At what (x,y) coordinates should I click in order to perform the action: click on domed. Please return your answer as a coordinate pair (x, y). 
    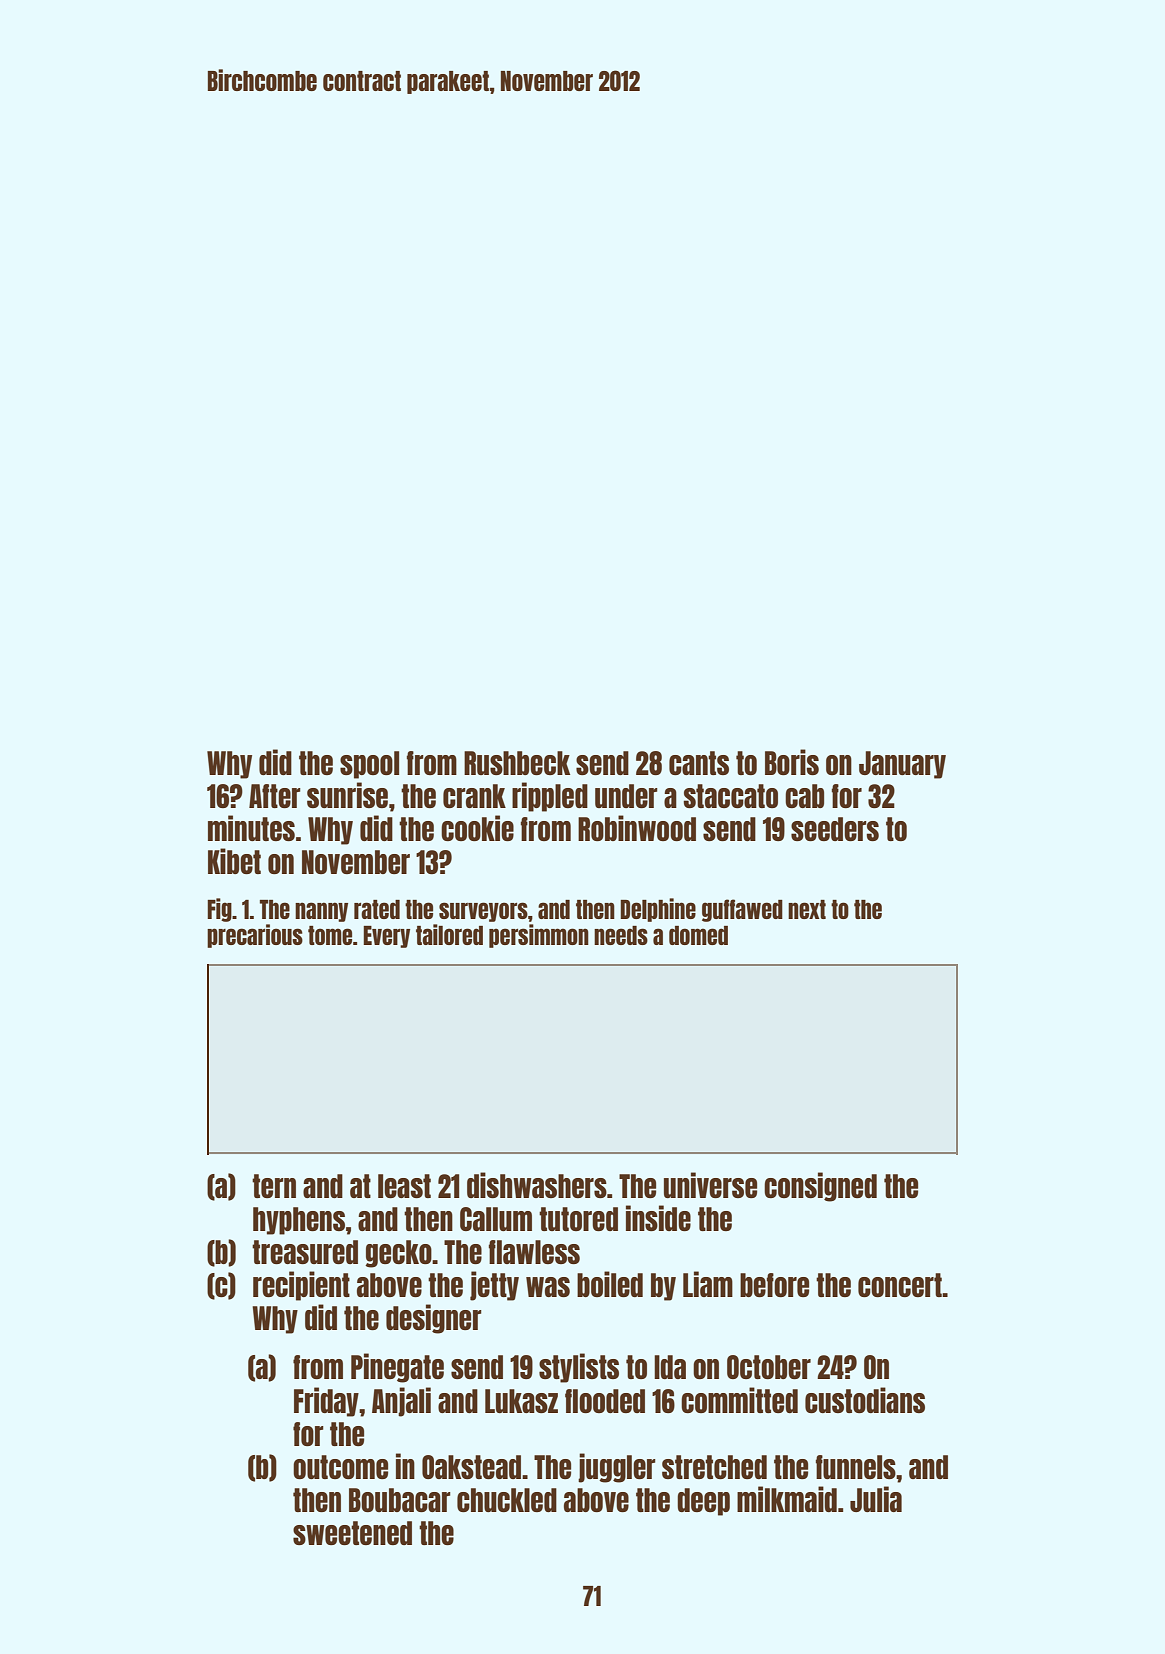
    Looking at the image, I should click on (698, 935).
